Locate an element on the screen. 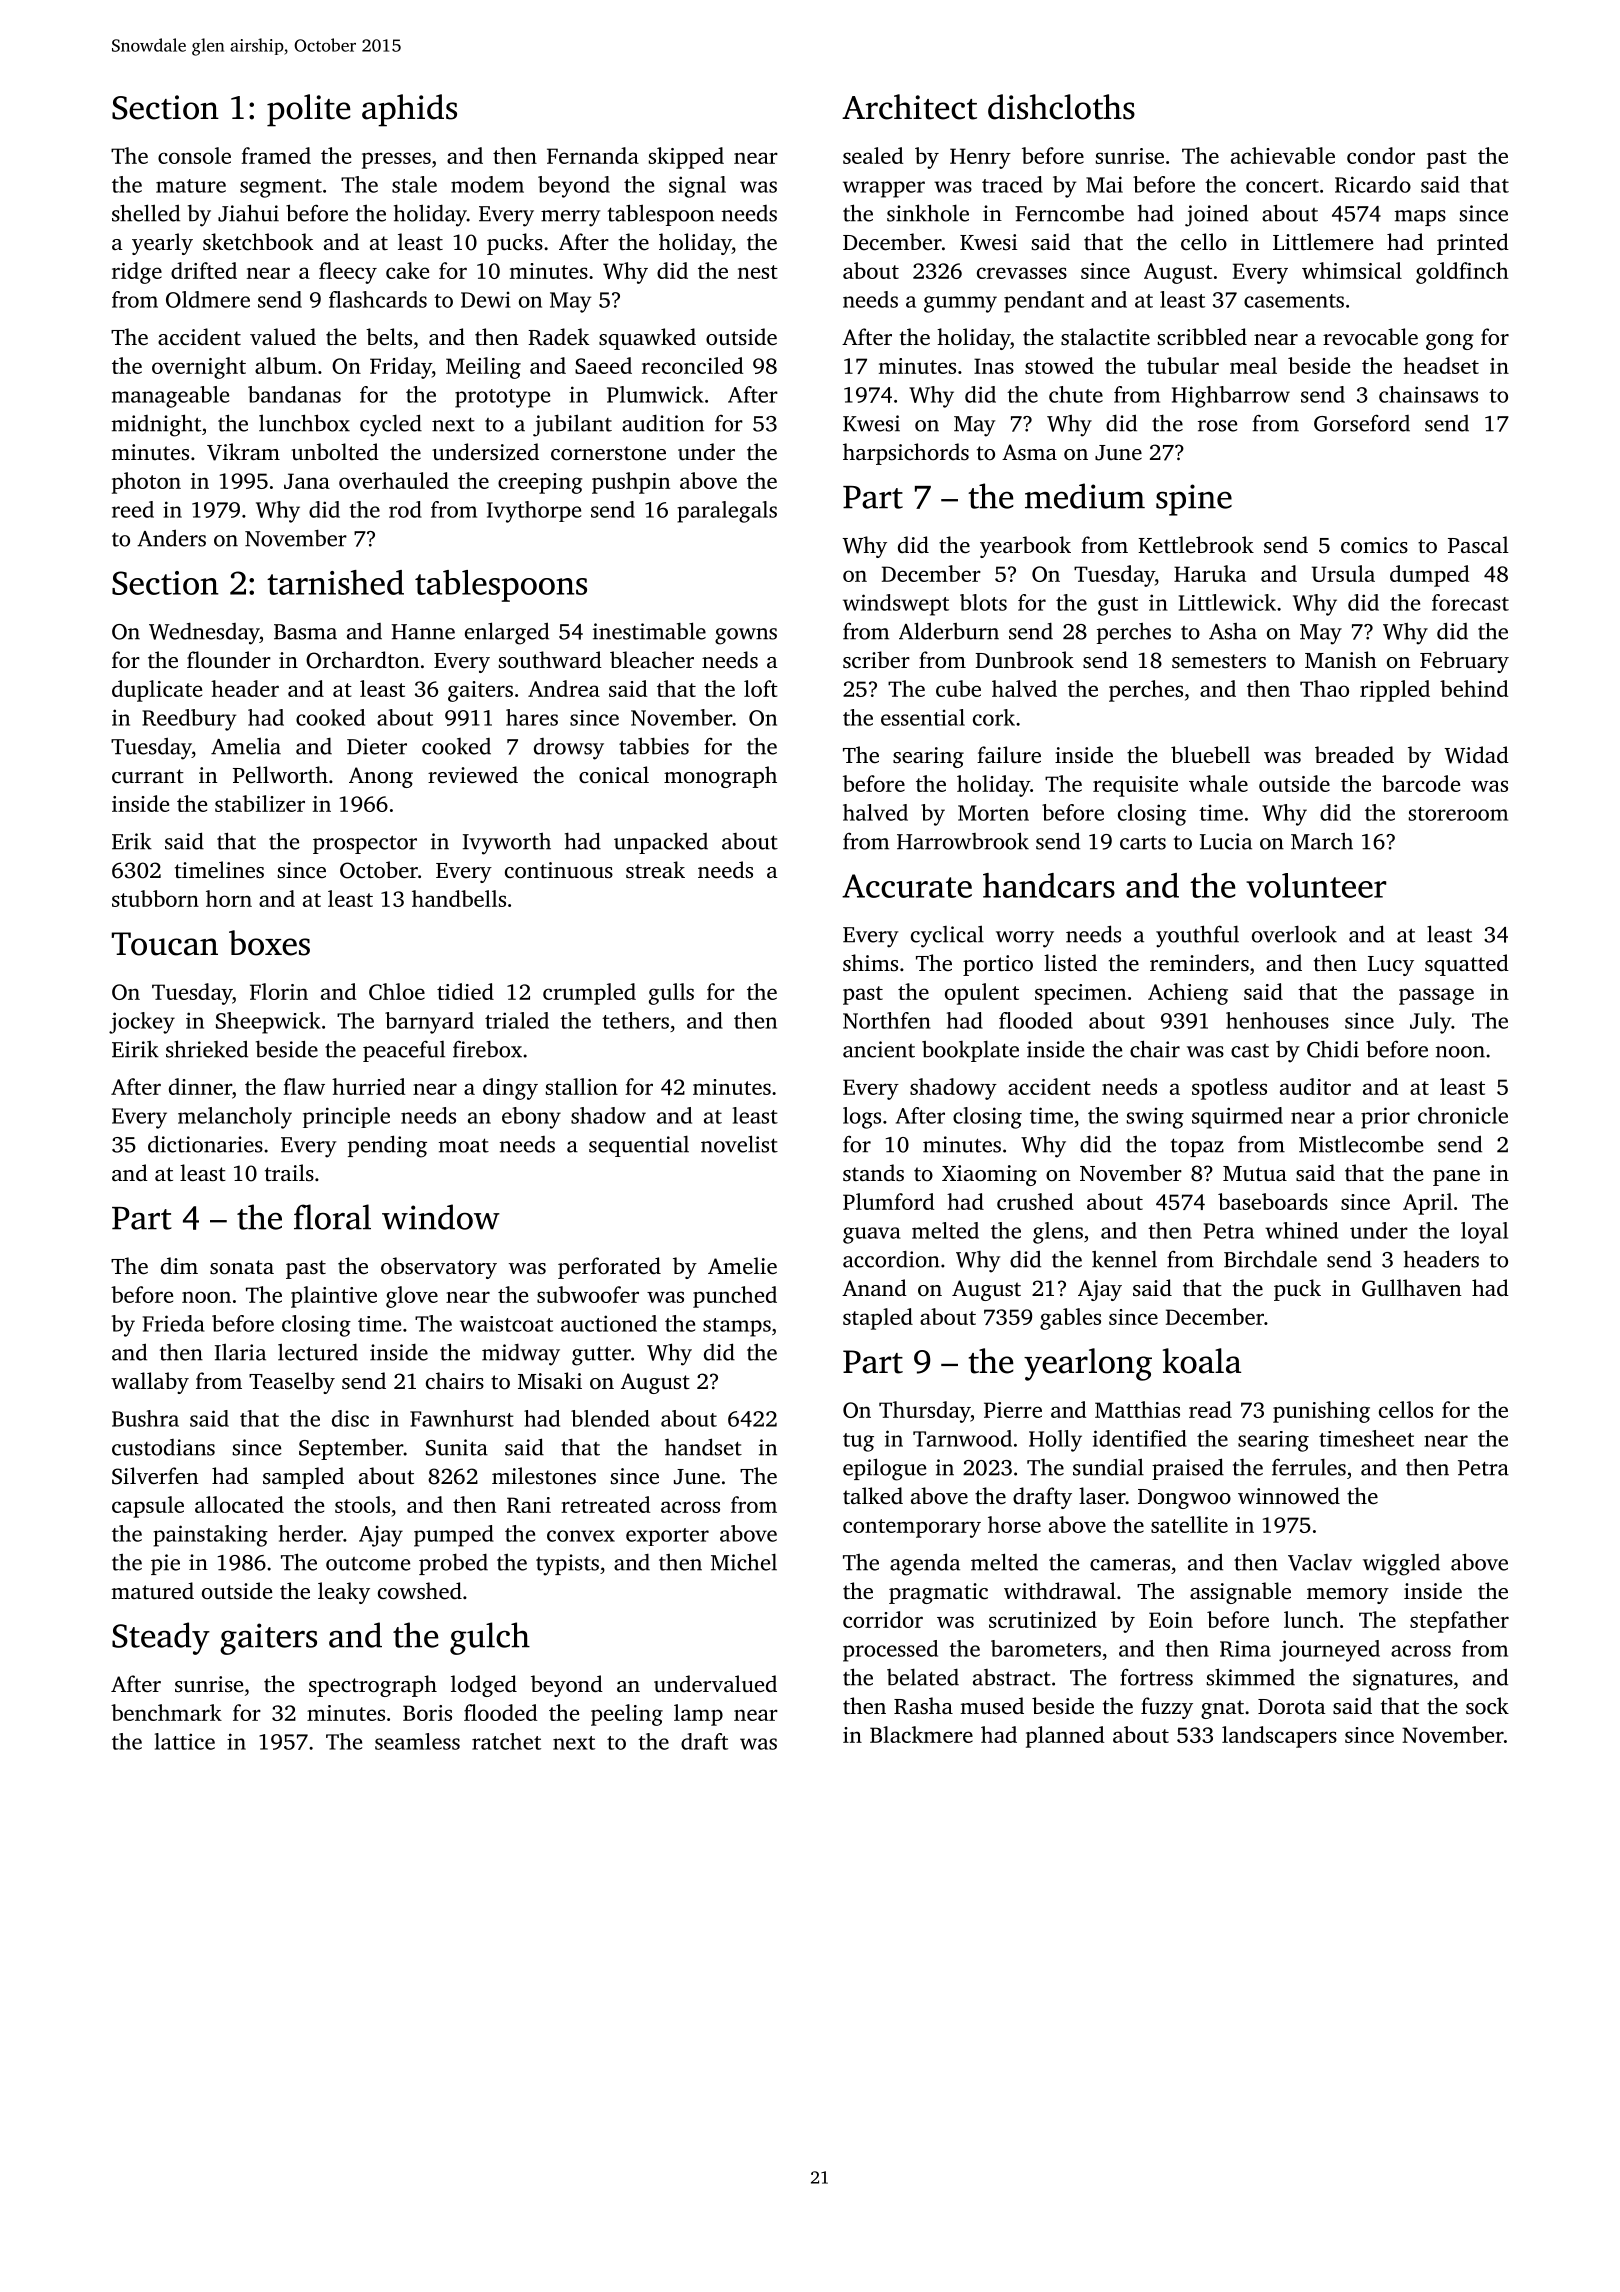 The height and width of the screenshot is (2292, 1620). reconciled is located at coordinates (692, 365).
